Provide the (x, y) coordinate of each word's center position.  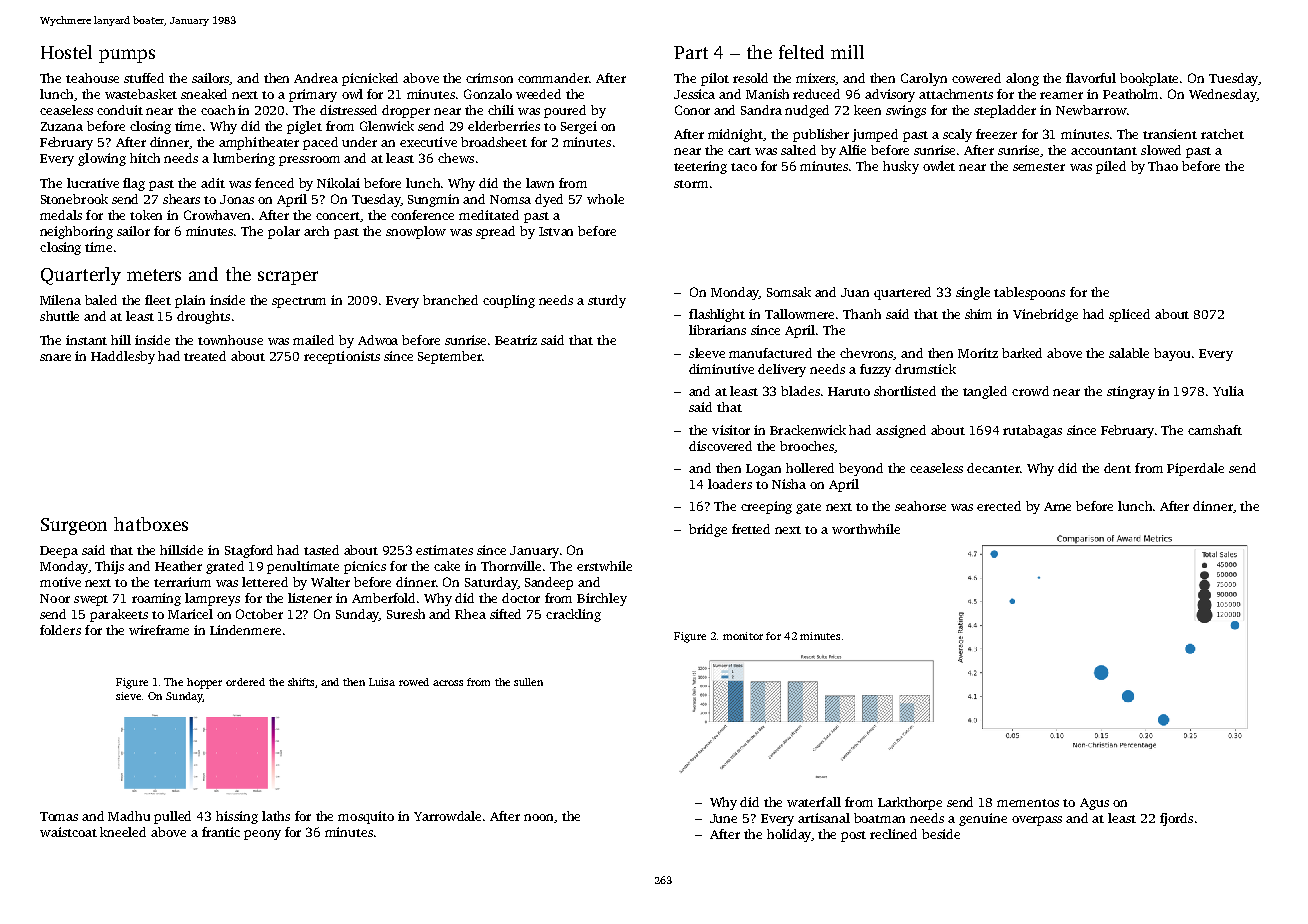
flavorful (1091, 78)
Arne (1057, 506)
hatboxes (151, 524)
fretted (751, 529)
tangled (985, 392)
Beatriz (516, 340)
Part (691, 52)
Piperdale (1195, 469)
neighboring (76, 232)
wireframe (159, 630)
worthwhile (866, 529)
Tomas (59, 816)
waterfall (814, 802)
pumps (127, 56)
